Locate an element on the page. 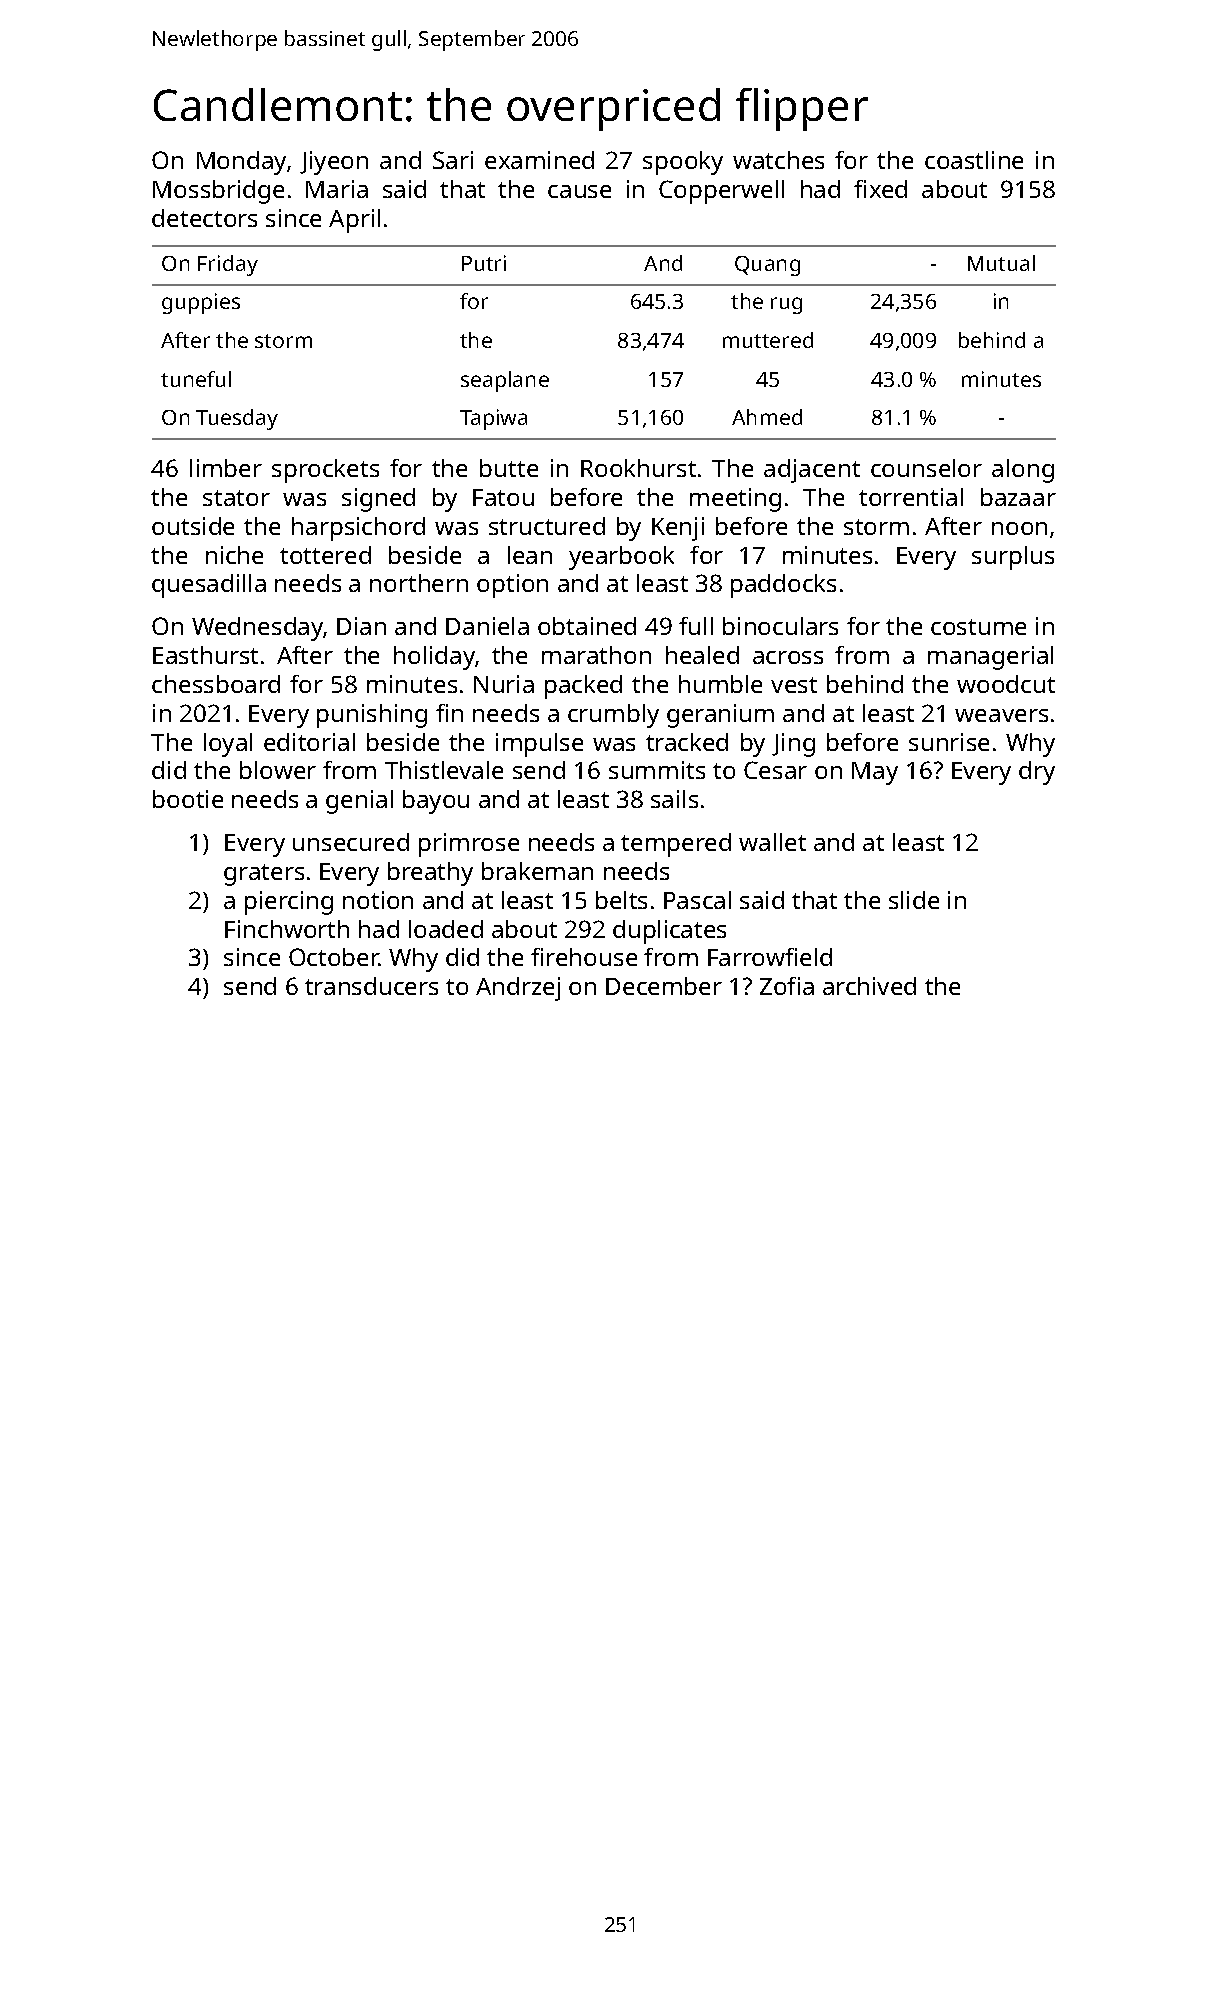  detectors is located at coordinates (204, 218).
